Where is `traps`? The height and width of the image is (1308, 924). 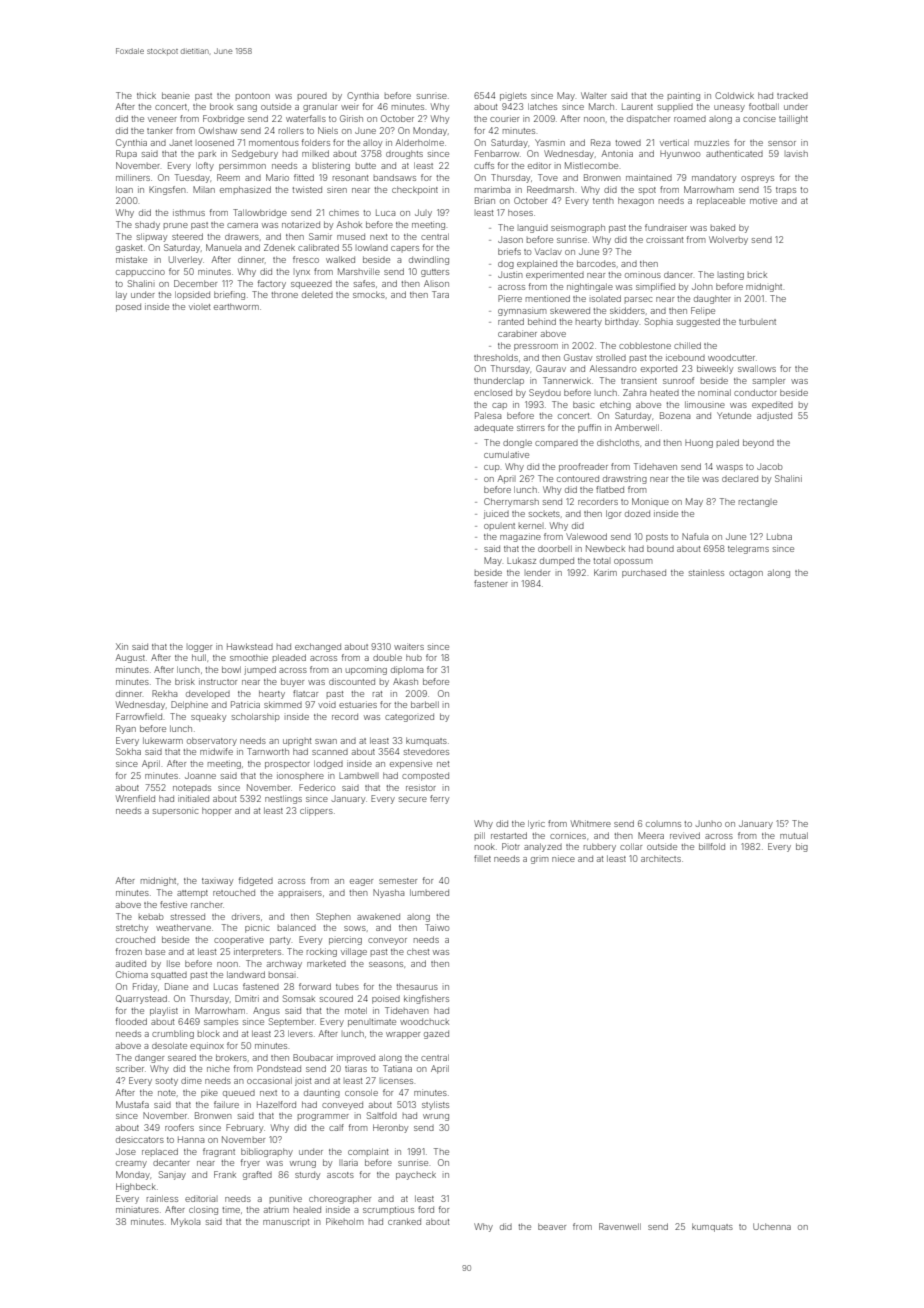
traps is located at coordinates (786, 191).
